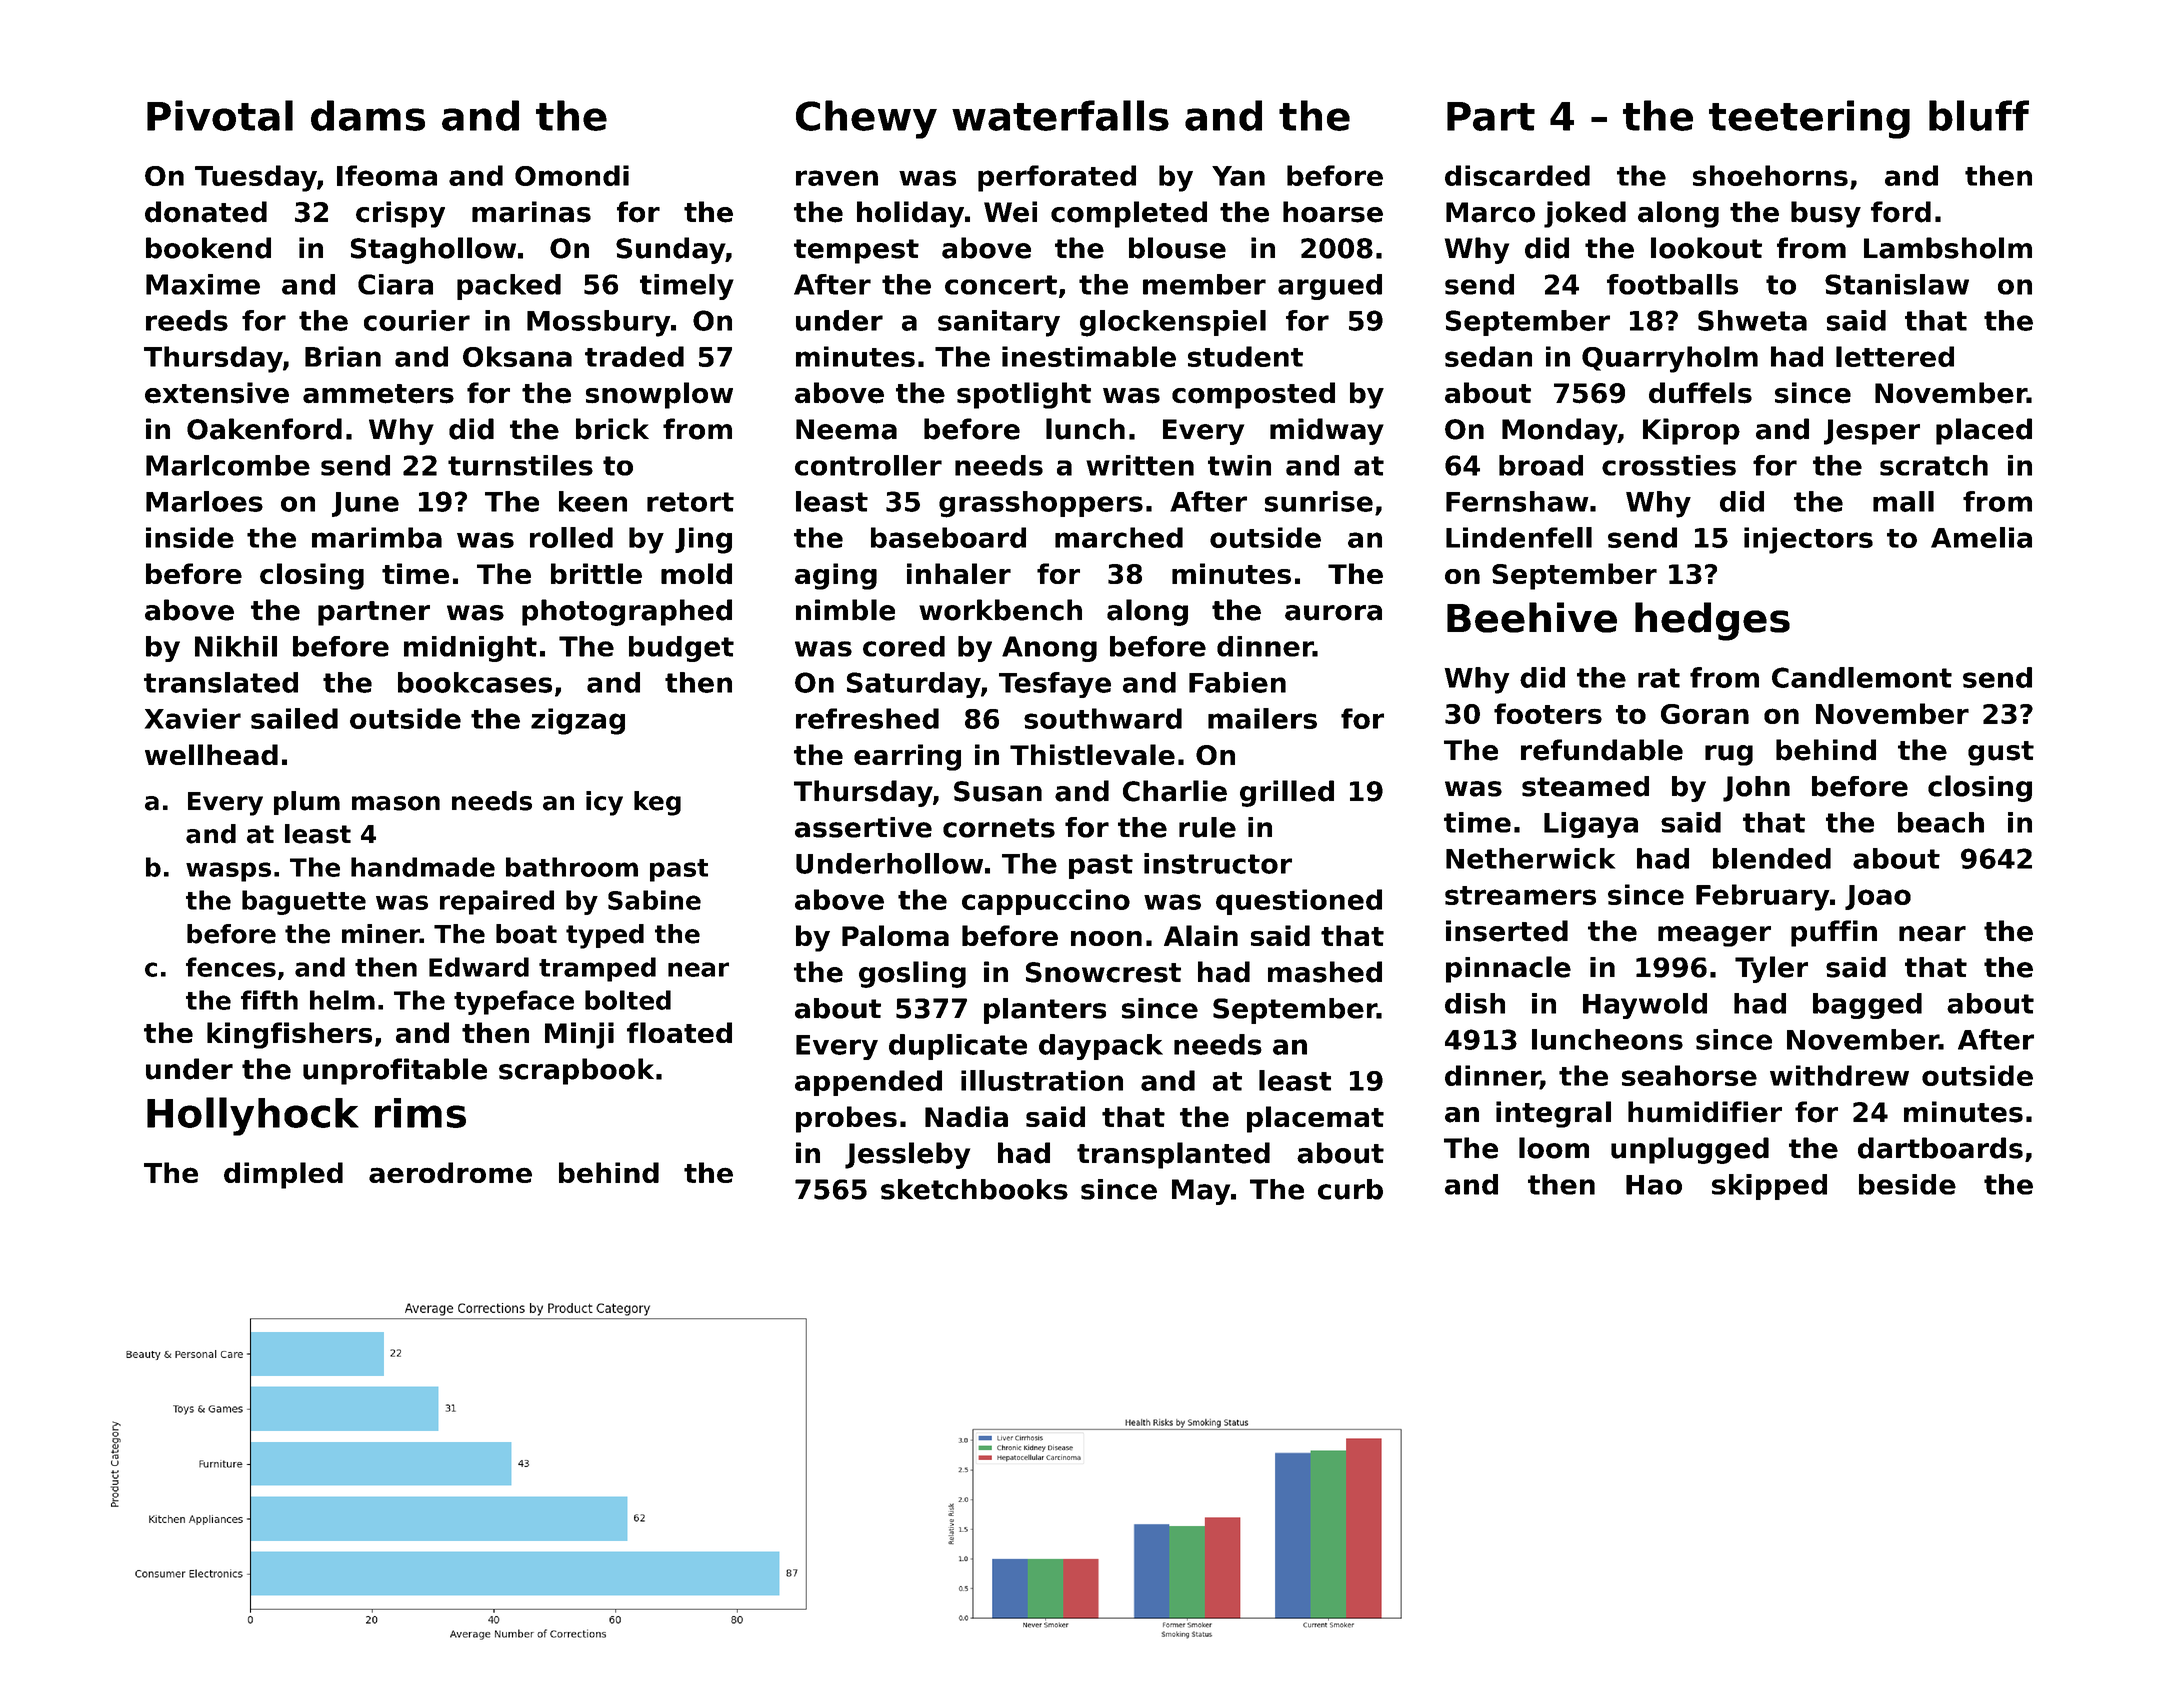  I want to click on rims, so click(420, 1113).
